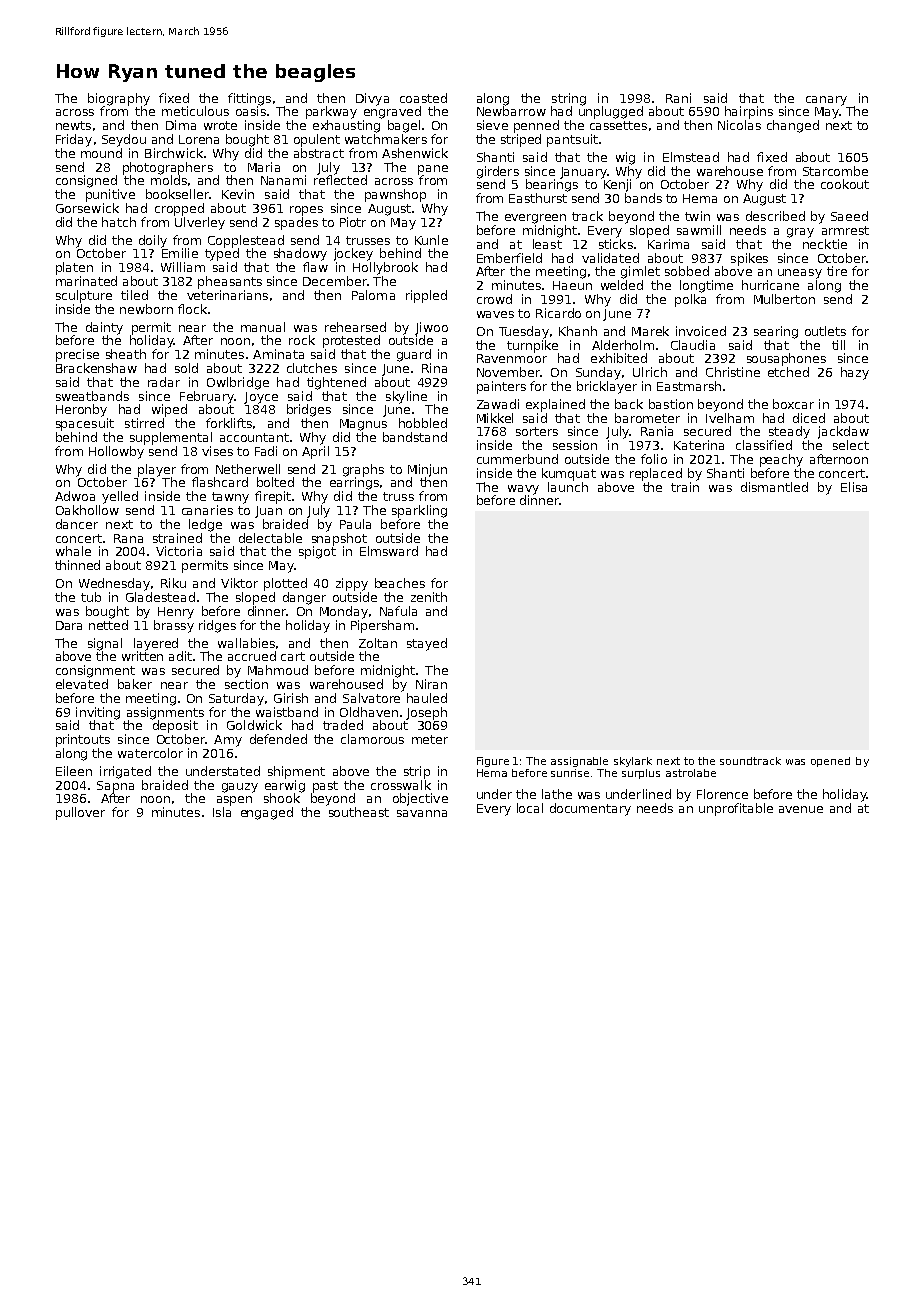  Describe the element at coordinates (87, 208) in the image. I see `Gorsewick` at that location.
